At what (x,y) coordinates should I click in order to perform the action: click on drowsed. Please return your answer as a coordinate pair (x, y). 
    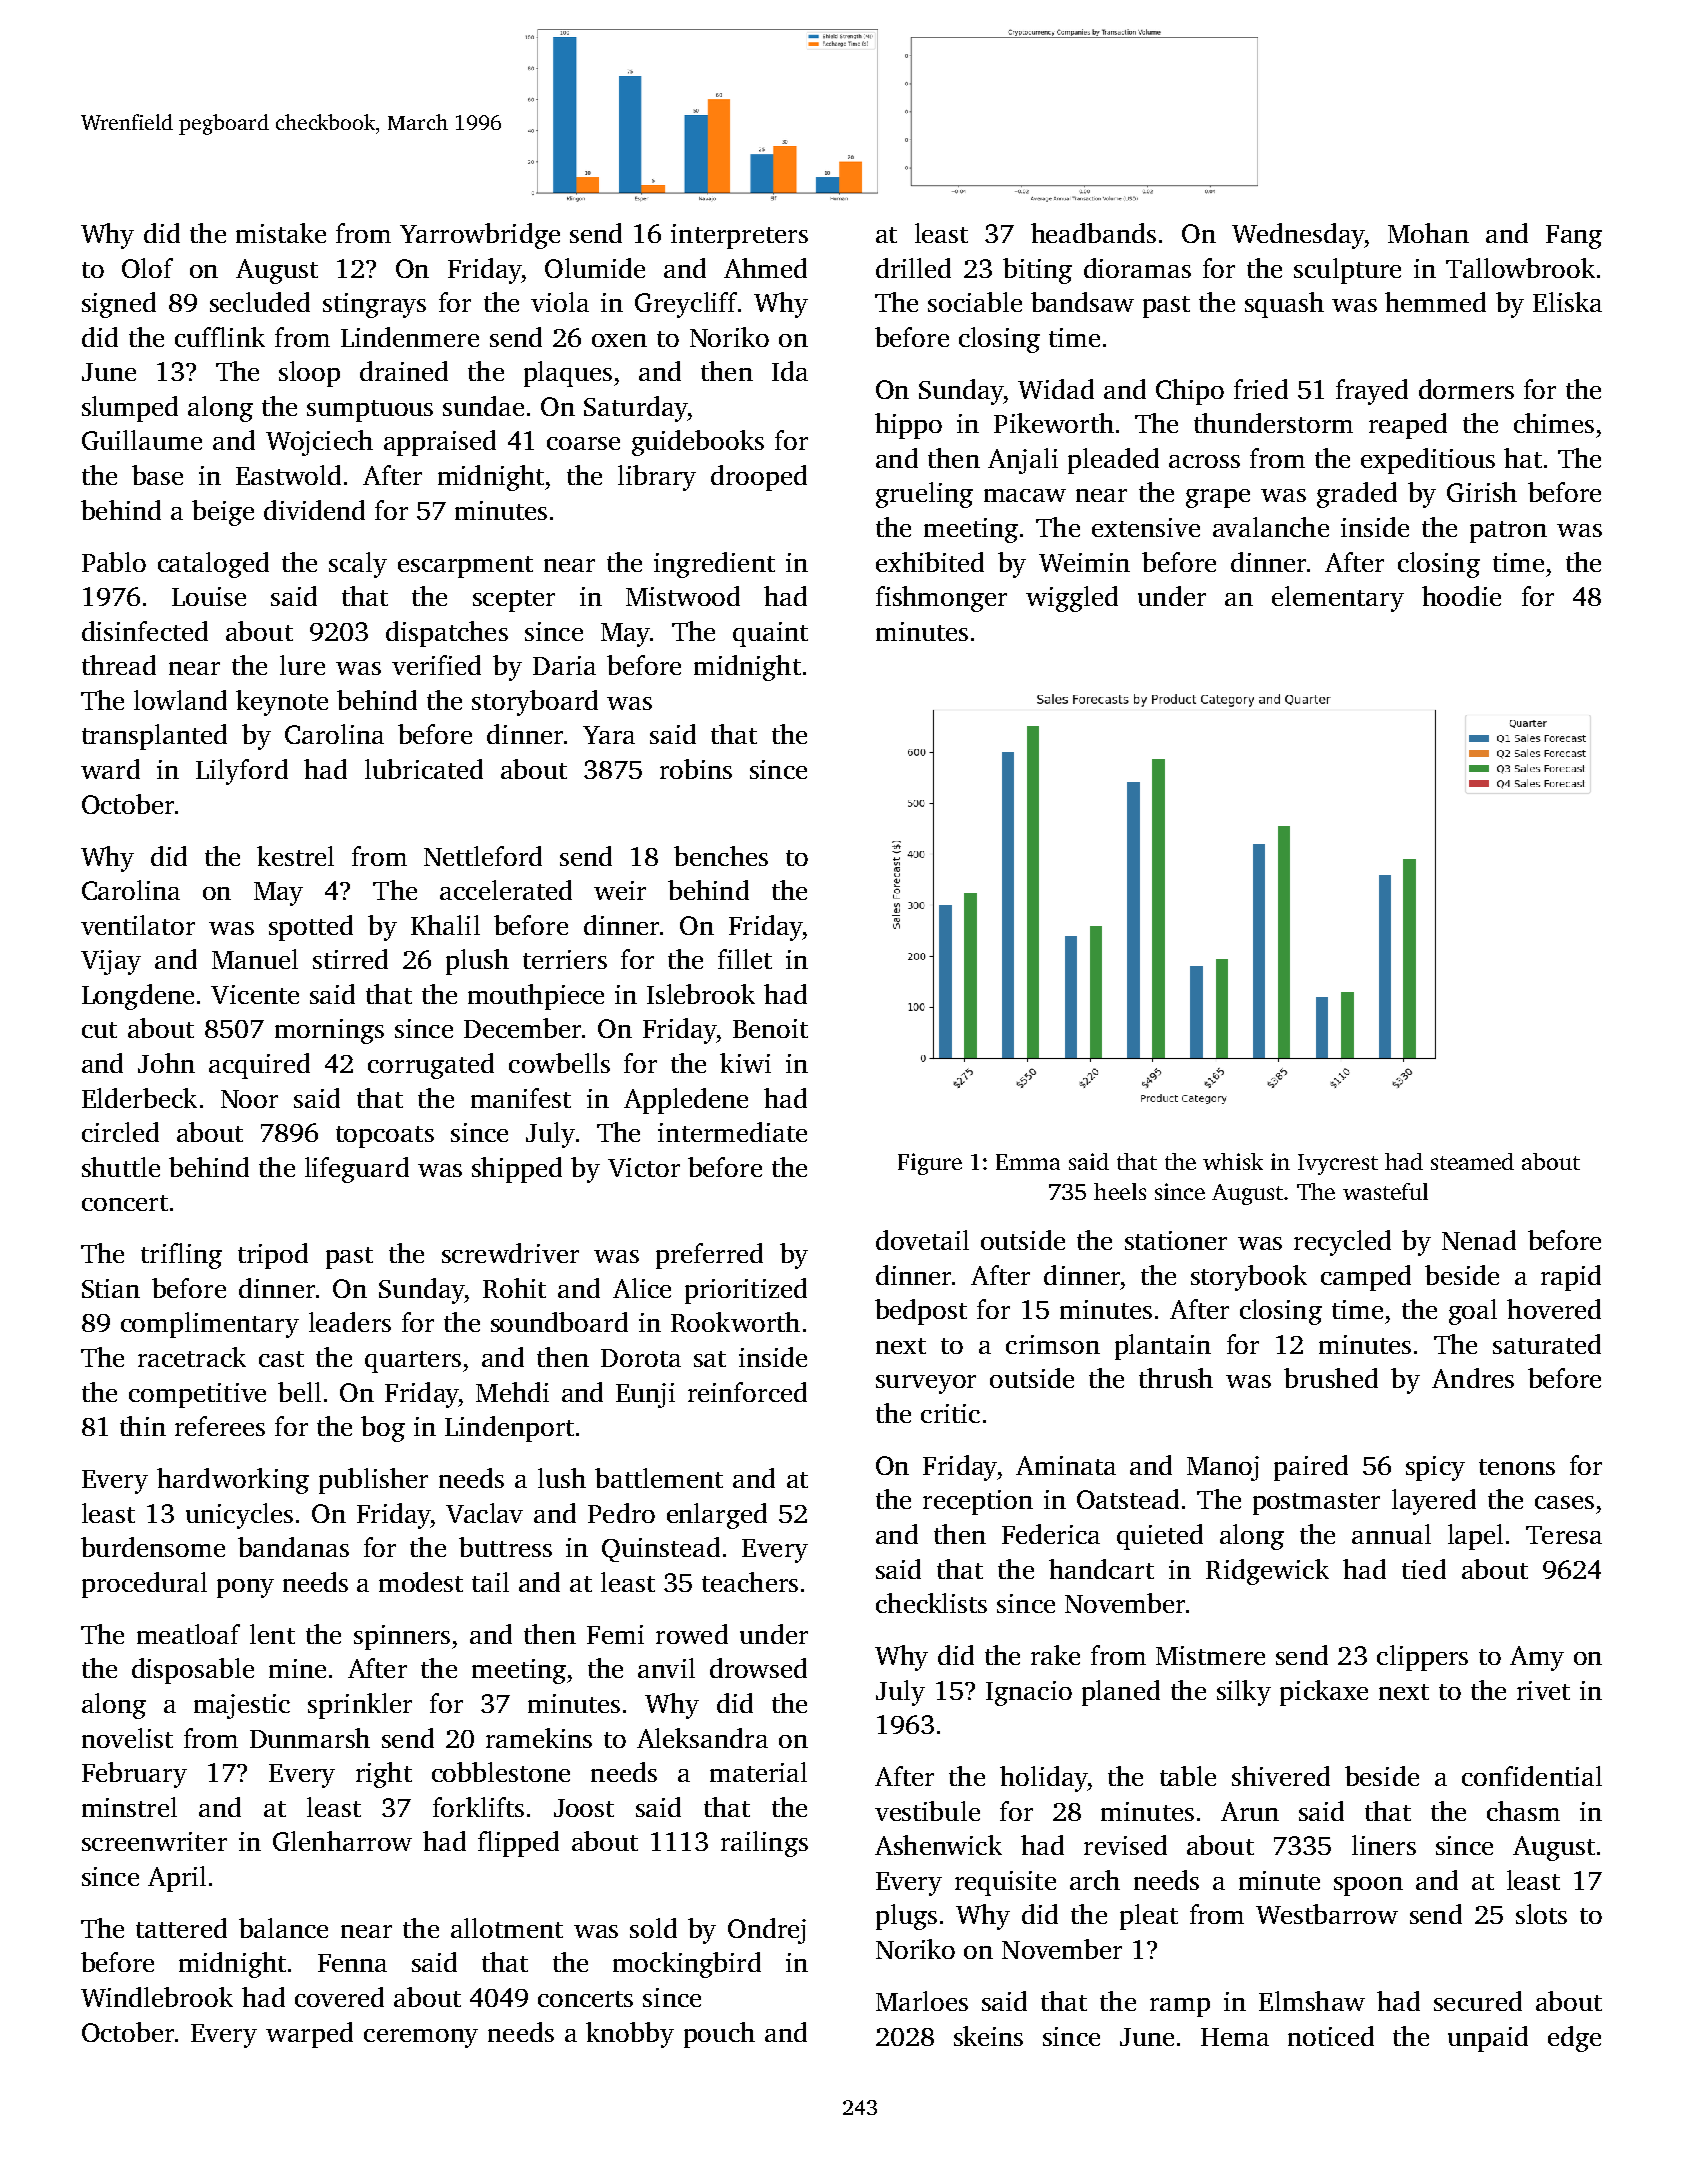
    Looking at the image, I should click on (758, 1668).
